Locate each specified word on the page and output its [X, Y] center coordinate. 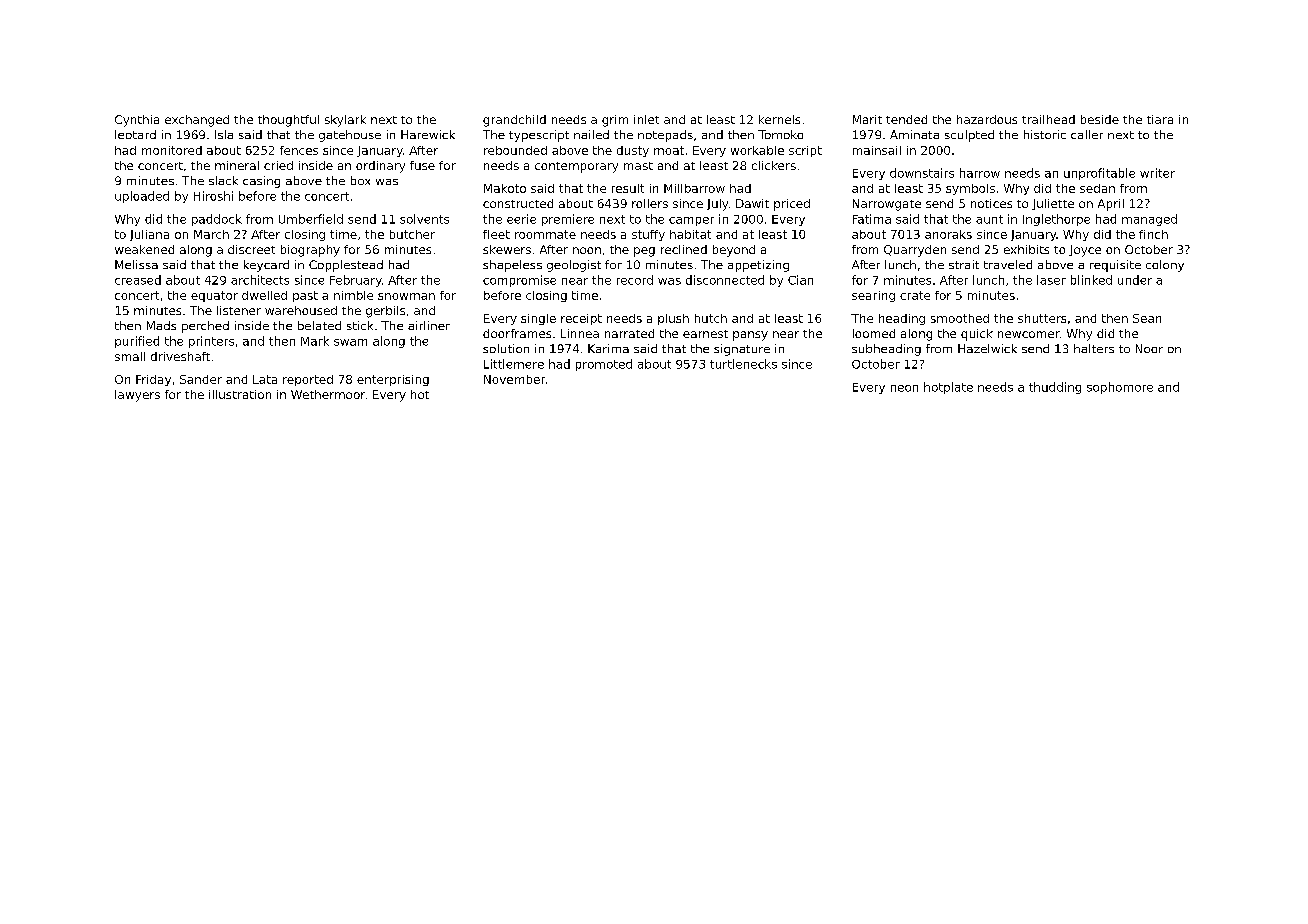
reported [308, 380]
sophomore [1120, 388]
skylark [345, 121]
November [514, 379]
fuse [422, 165]
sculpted [969, 136]
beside [1100, 119]
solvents [424, 219]
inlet [646, 119]
